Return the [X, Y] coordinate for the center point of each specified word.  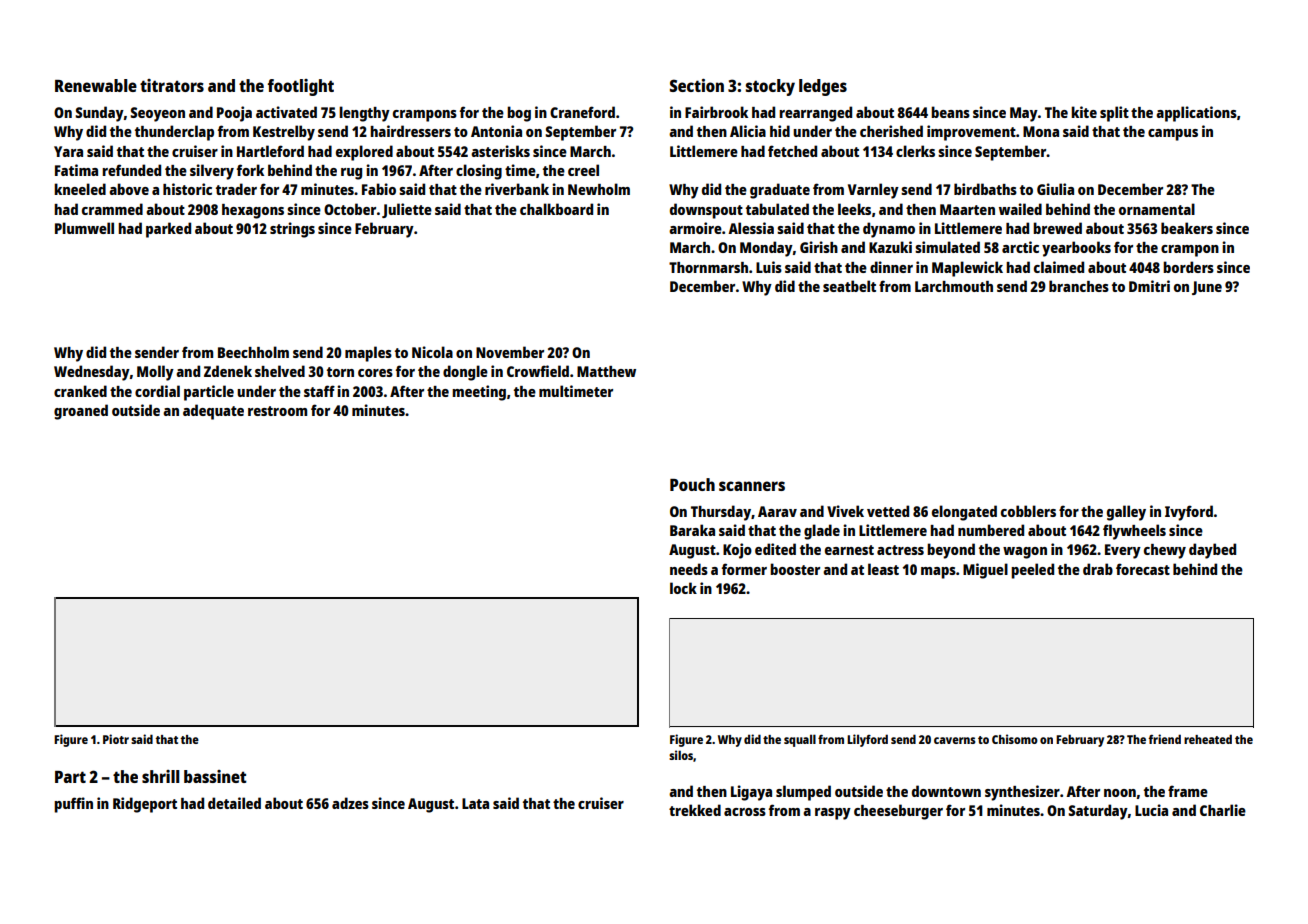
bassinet [215, 776]
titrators [172, 85]
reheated [1208, 739]
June [1207, 288]
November [510, 352]
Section [697, 85]
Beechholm [253, 352]
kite [1084, 112]
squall [800, 740]
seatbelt [849, 286]
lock [683, 588]
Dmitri [1149, 286]
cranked [80, 391]
